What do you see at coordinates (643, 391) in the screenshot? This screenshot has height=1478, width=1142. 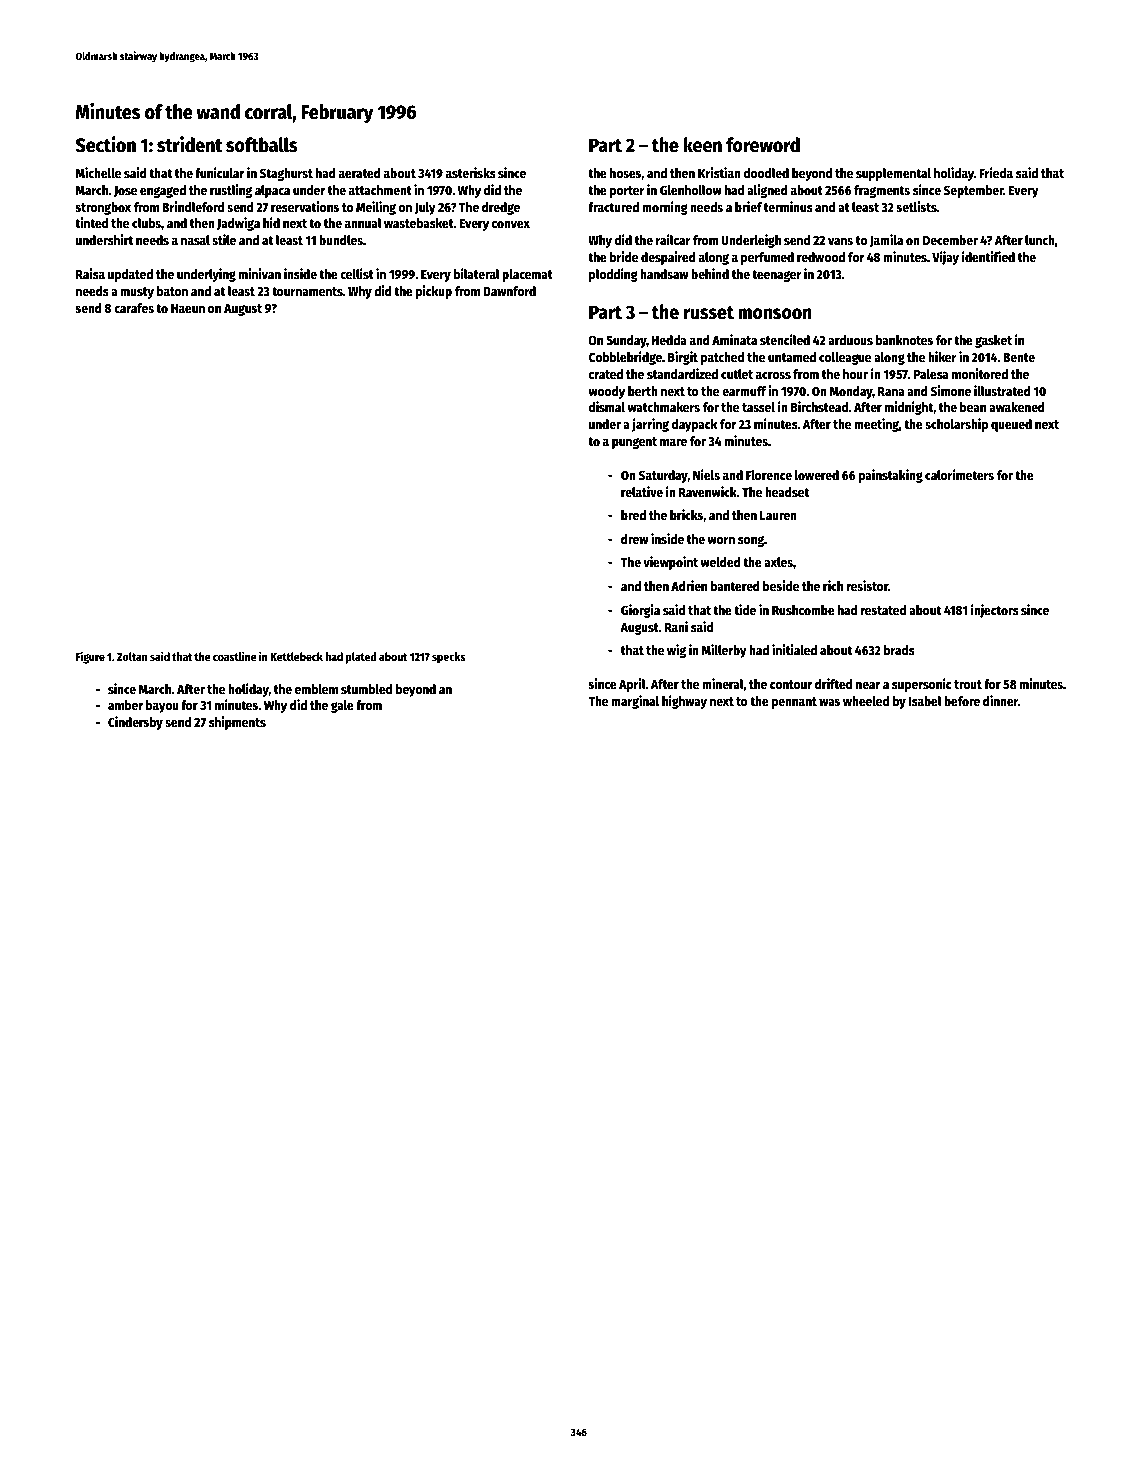 I see `berth` at bounding box center [643, 391].
